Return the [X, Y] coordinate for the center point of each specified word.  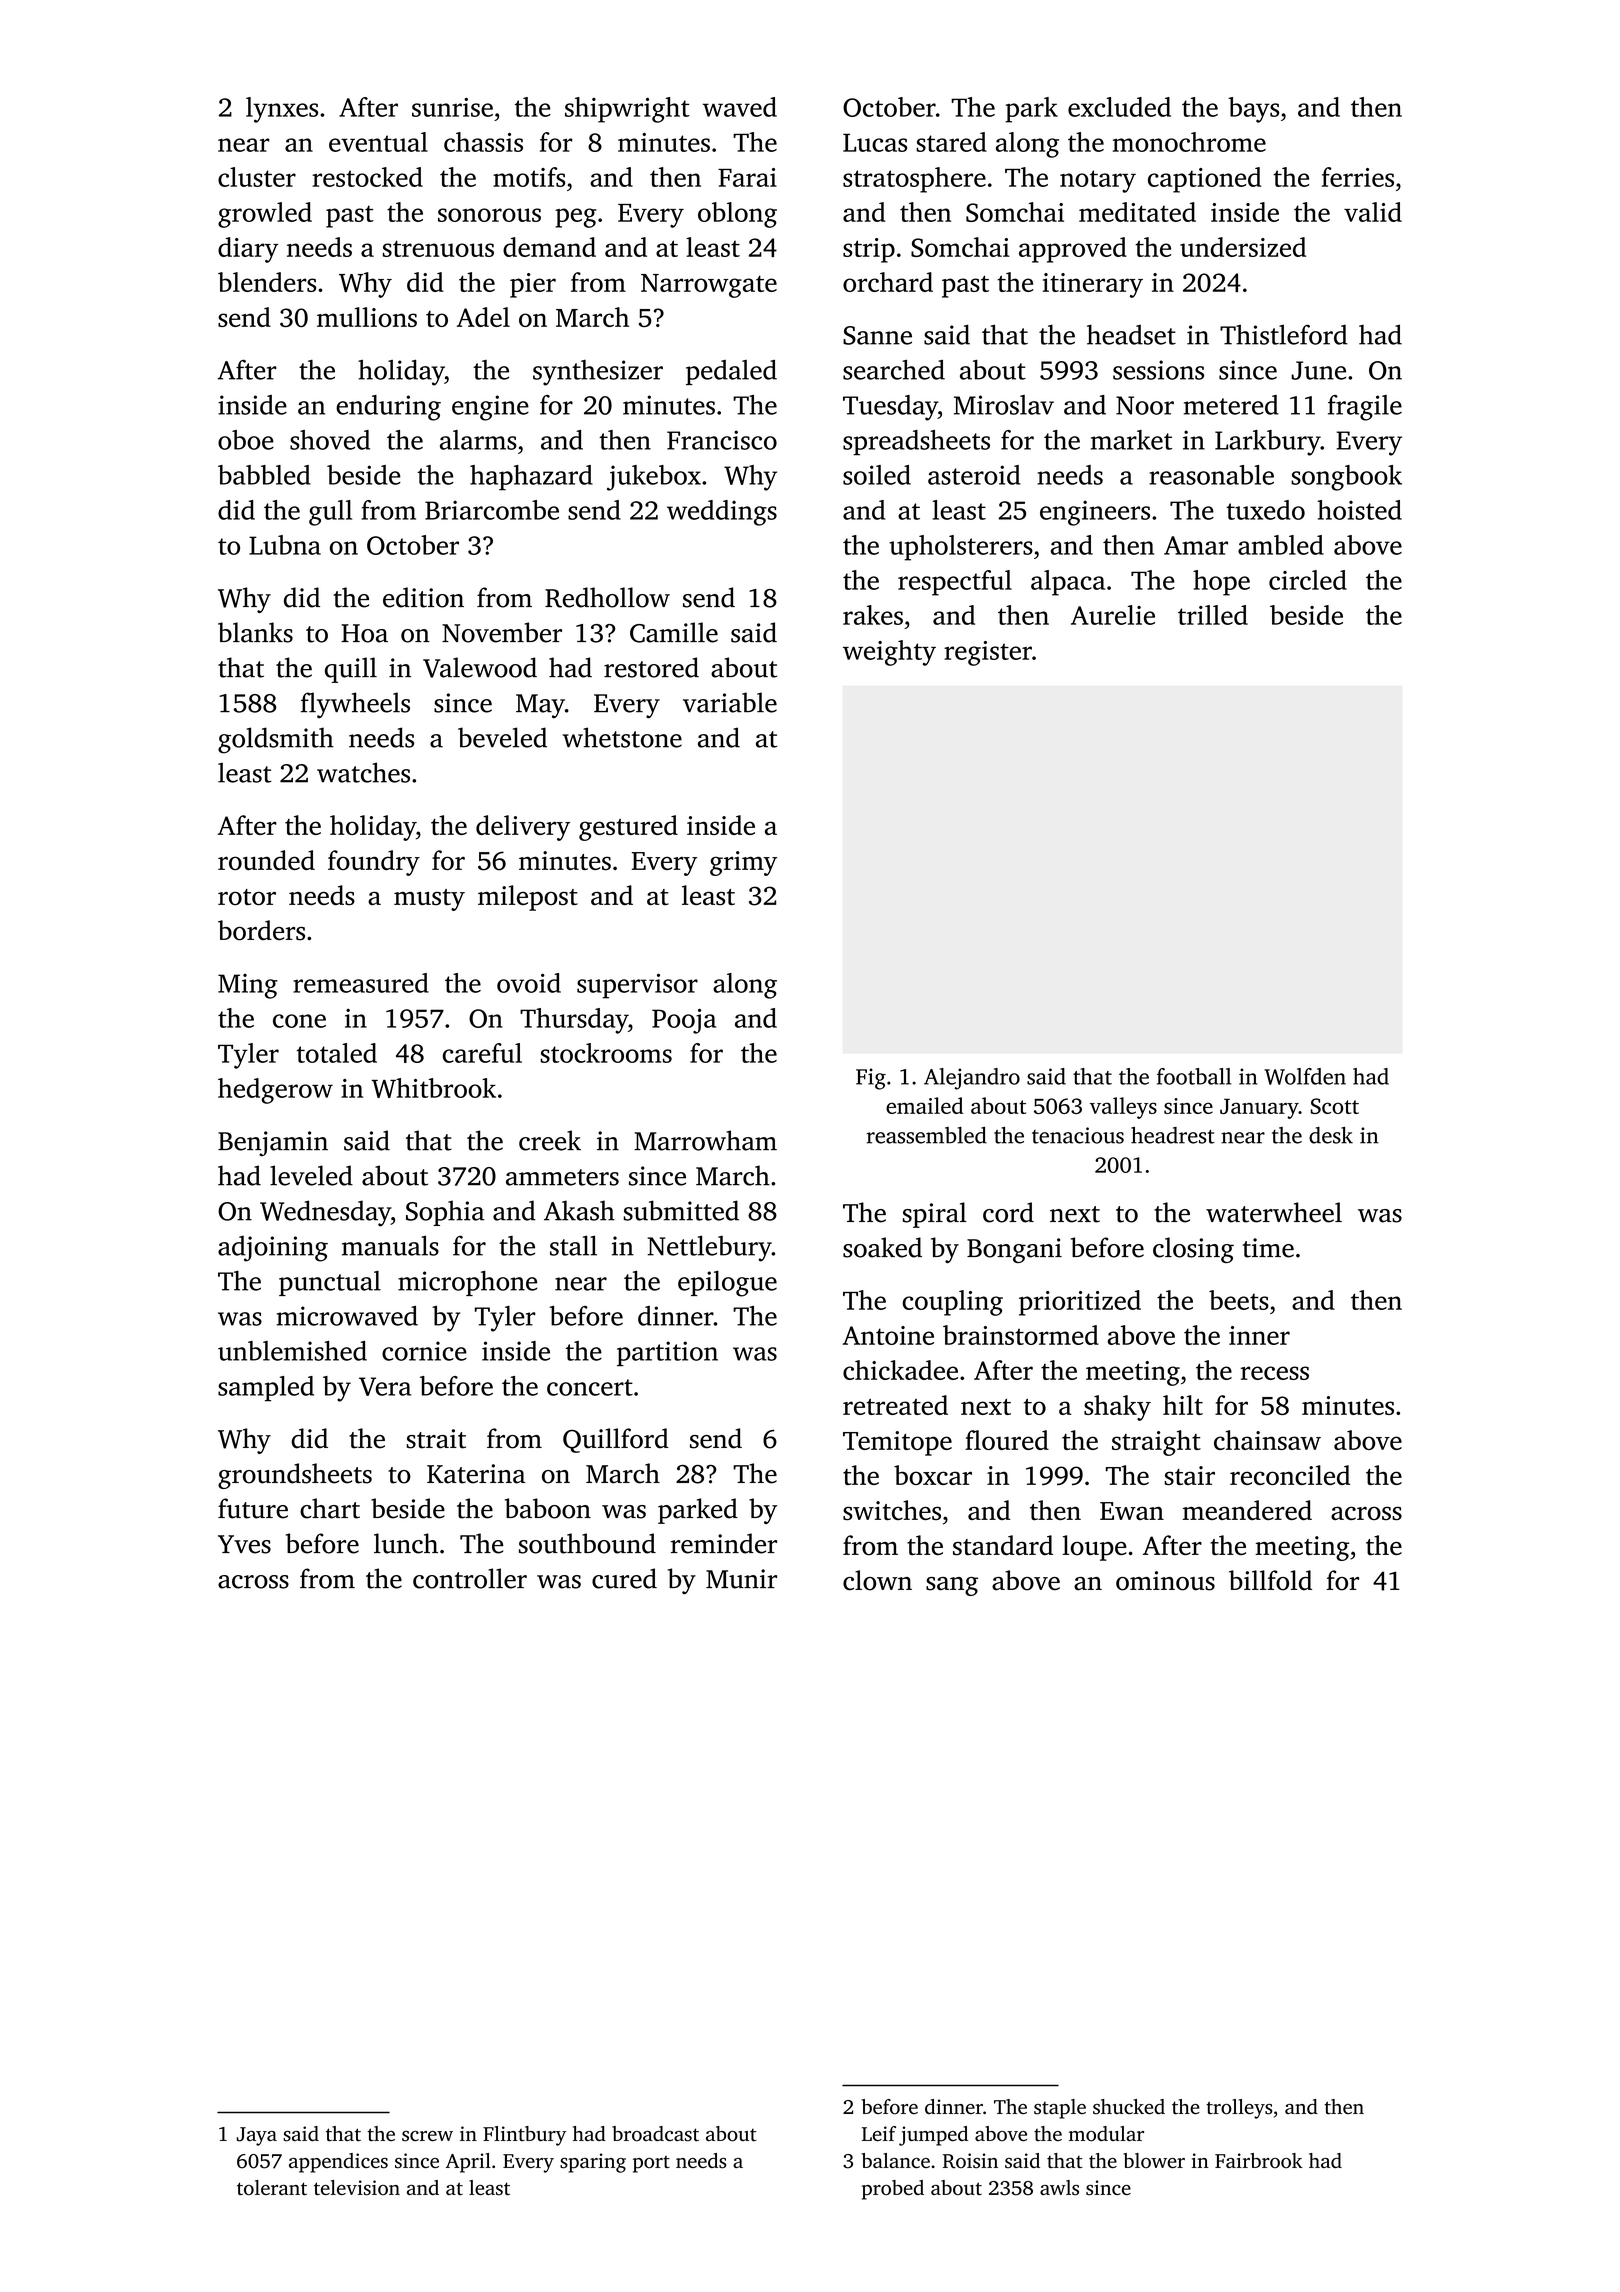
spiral [935, 1215]
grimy [743, 863]
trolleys [1239, 2109]
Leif [879, 2133]
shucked [1129, 2107]
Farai [747, 177]
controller [470, 1578]
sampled [266, 1389]
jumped [933, 2136]
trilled [1213, 615]
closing [1193, 1250]
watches [363, 772]
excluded [1119, 107]
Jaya [257, 2136]
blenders [267, 282]
